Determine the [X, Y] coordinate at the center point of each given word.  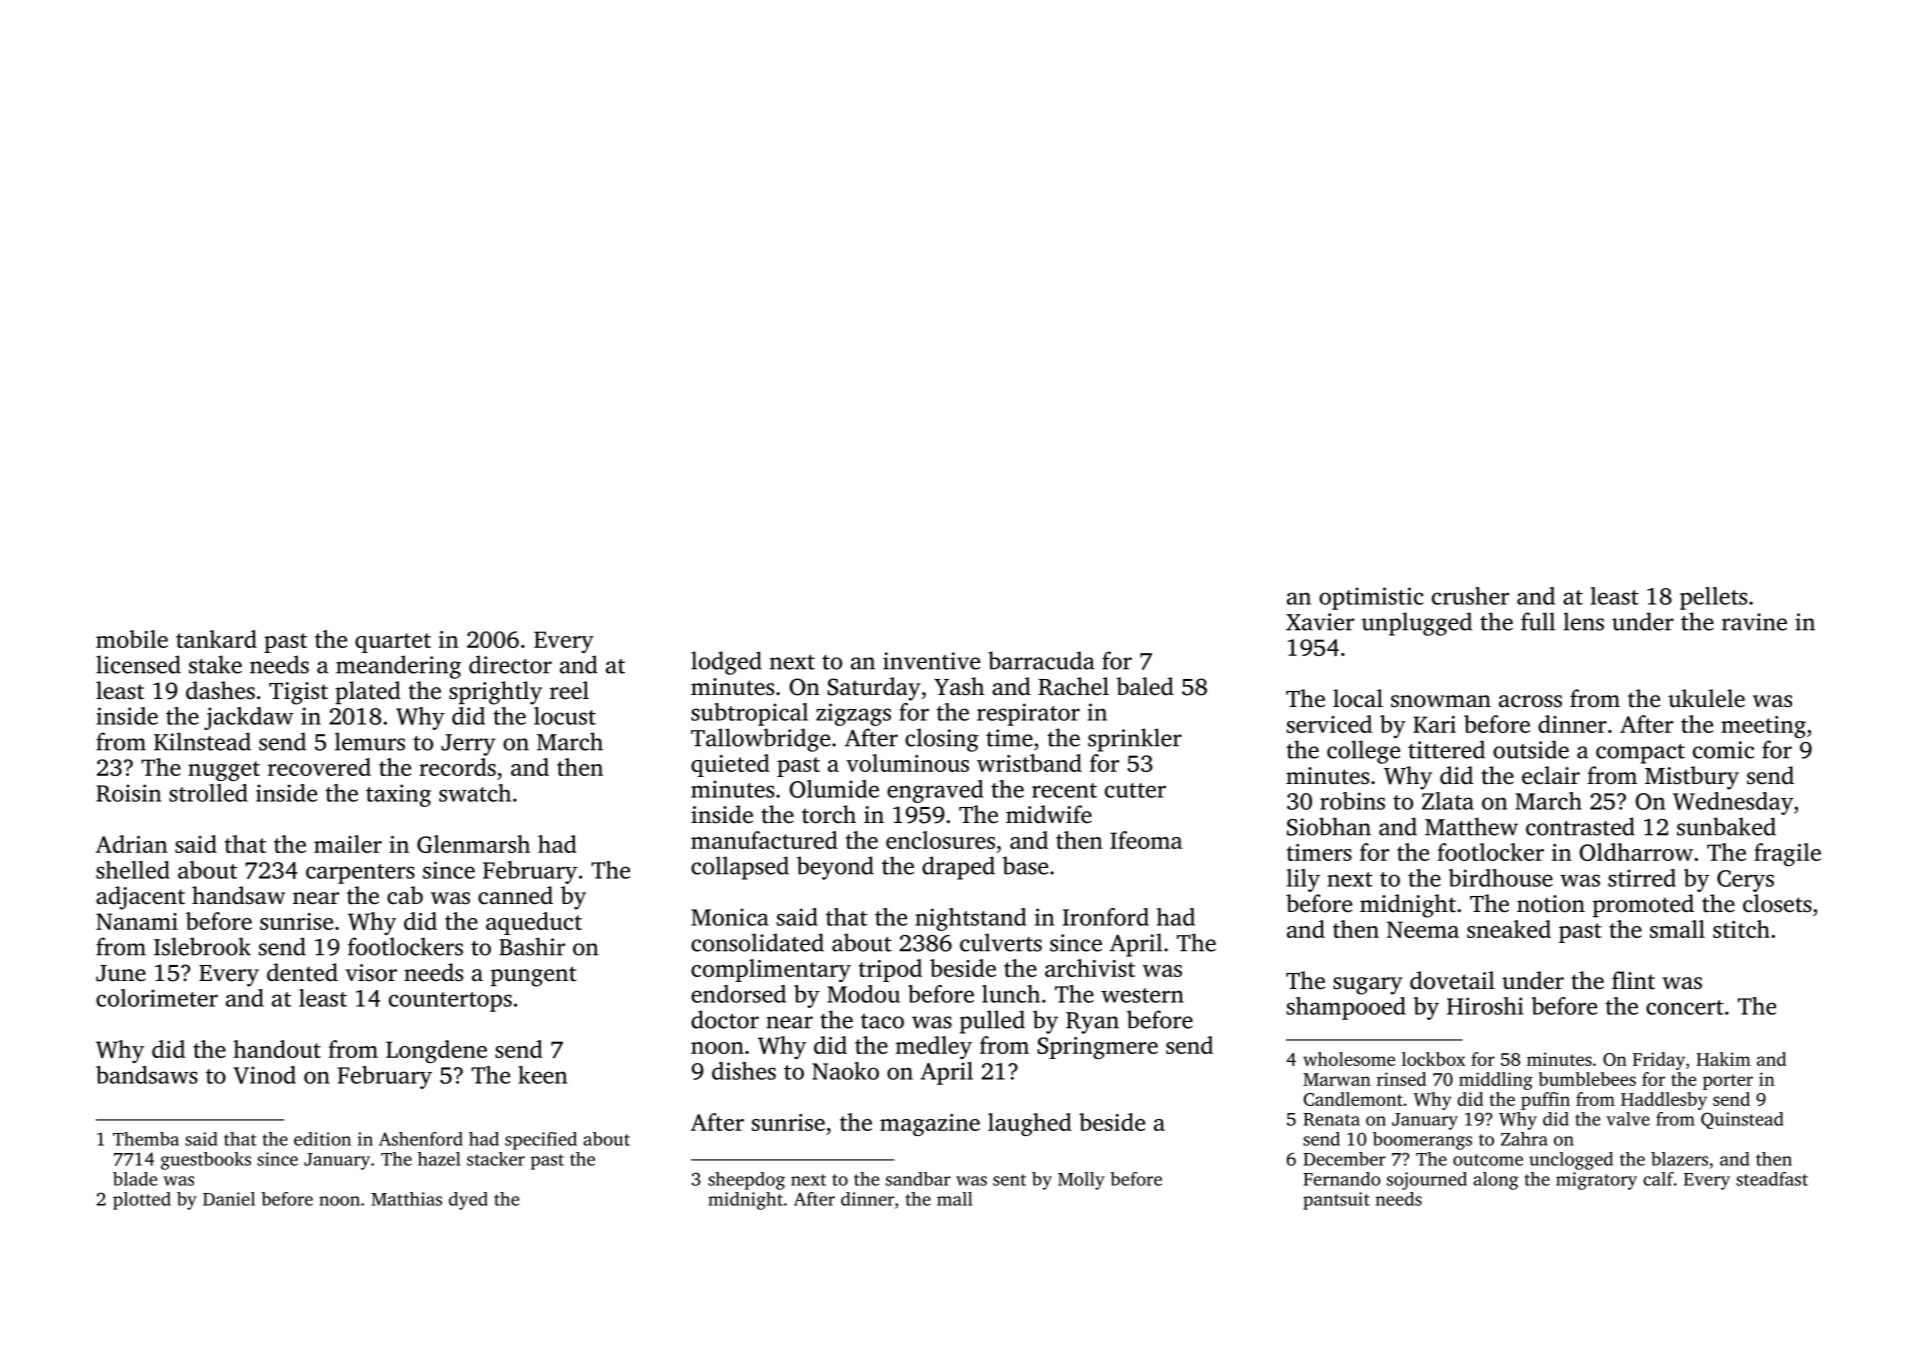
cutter [1135, 790]
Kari [1434, 724]
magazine [930, 1125]
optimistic [1371, 598]
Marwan [1337, 1079]
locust [565, 716]
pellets [1713, 598]
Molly [1081, 1181]
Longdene [436, 1051]
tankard [216, 639]
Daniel [229, 1199]
